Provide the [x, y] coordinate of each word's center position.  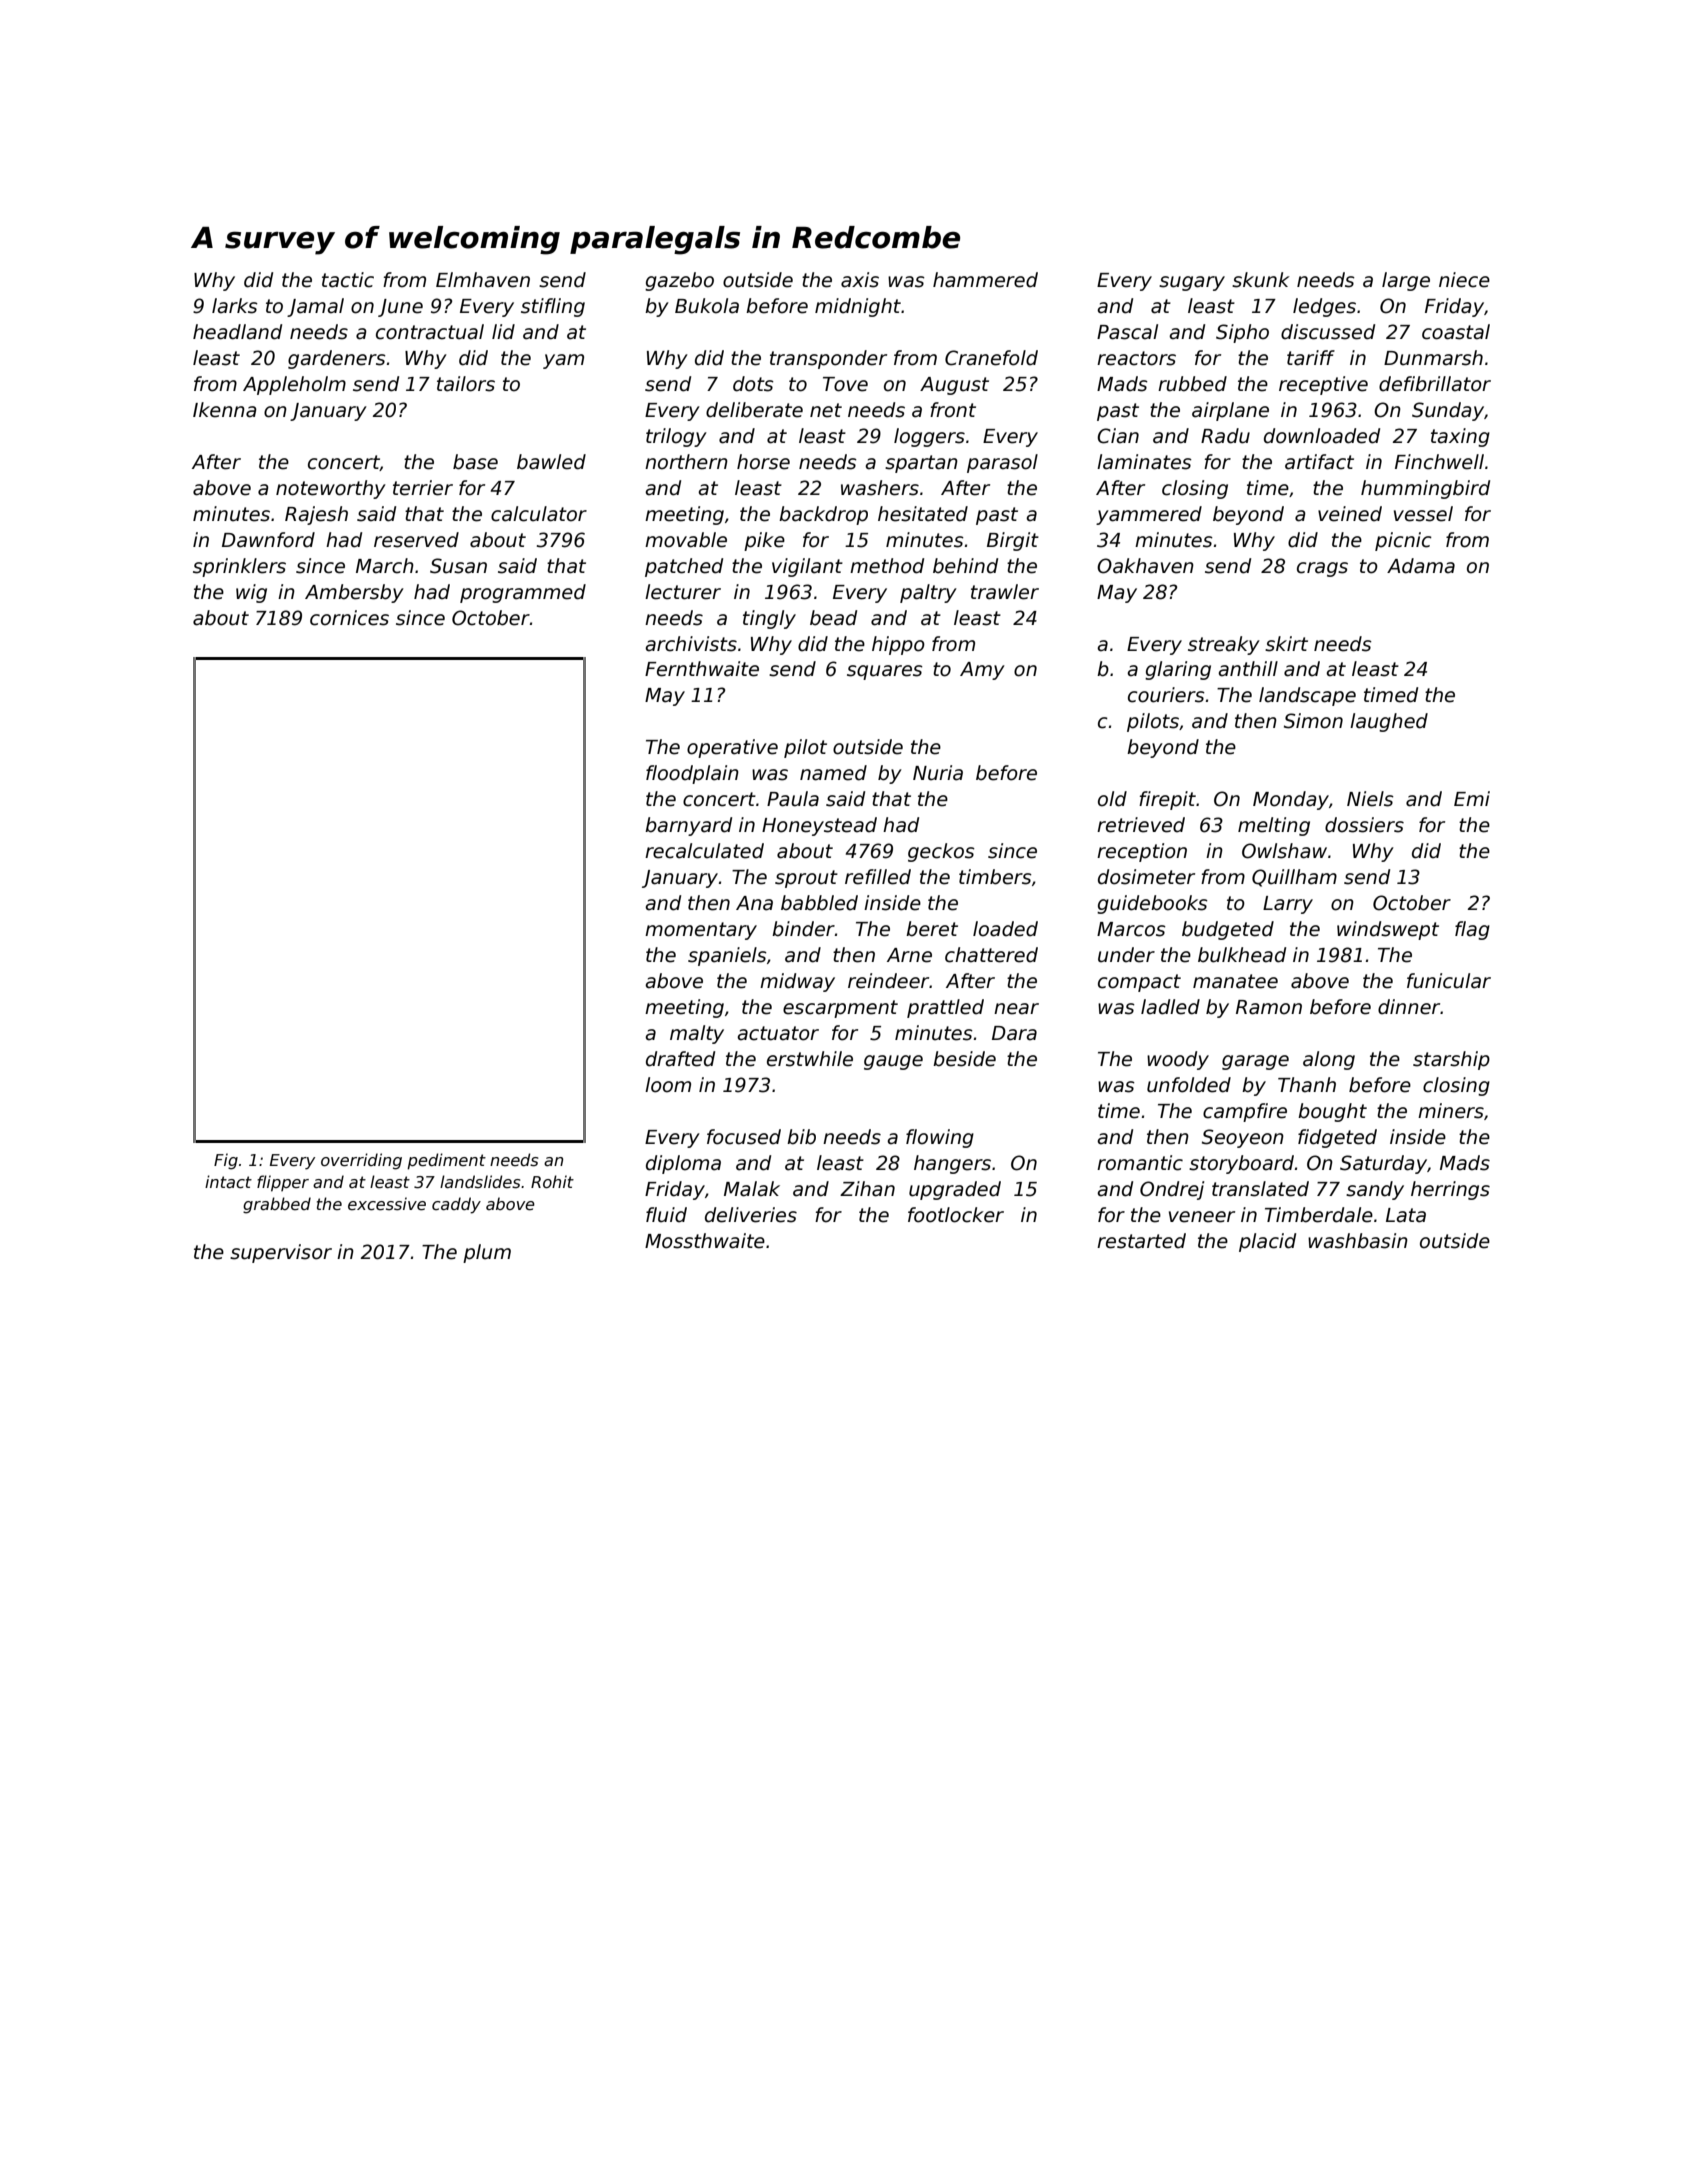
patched [684, 567]
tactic [348, 280]
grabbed [277, 1205]
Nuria [938, 773]
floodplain [692, 774]
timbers [995, 877]
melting [1274, 826]
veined [1350, 514]
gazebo [679, 281]
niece [1464, 280]
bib [801, 1137]
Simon [1313, 721]
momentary [701, 931]
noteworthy [331, 489]
